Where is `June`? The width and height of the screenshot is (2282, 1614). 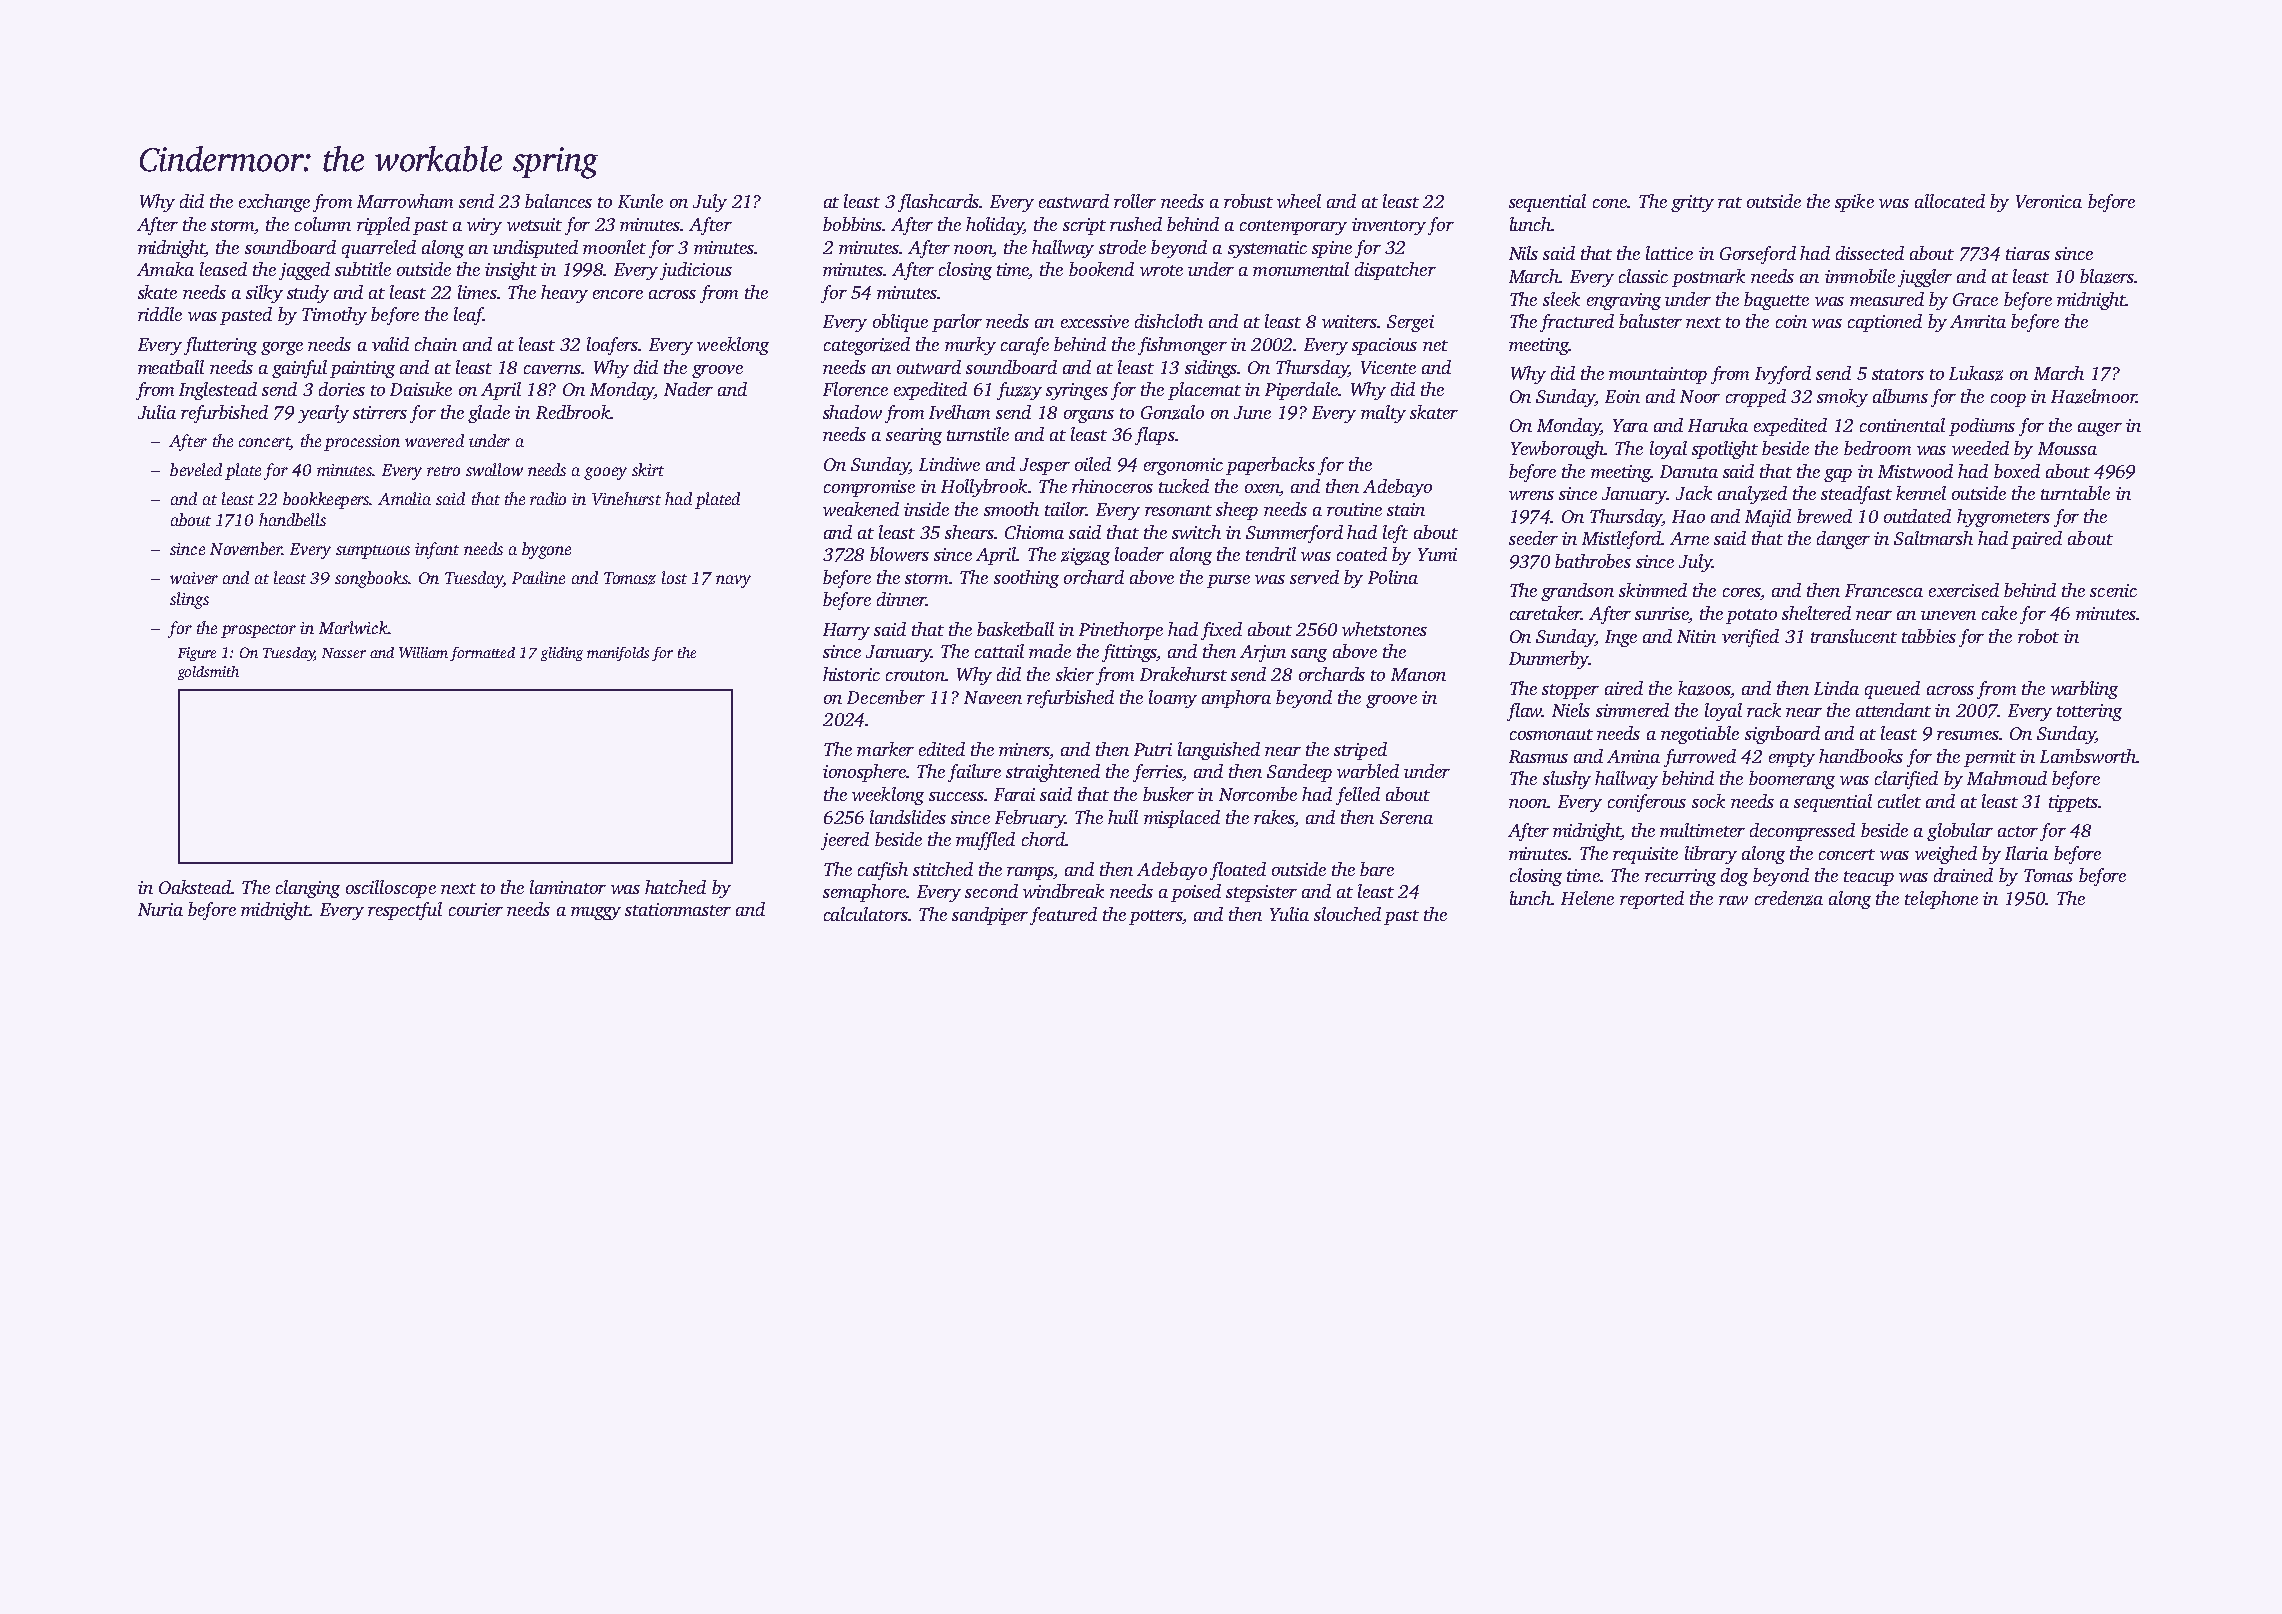
June is located at coordinates (1252, 412).
